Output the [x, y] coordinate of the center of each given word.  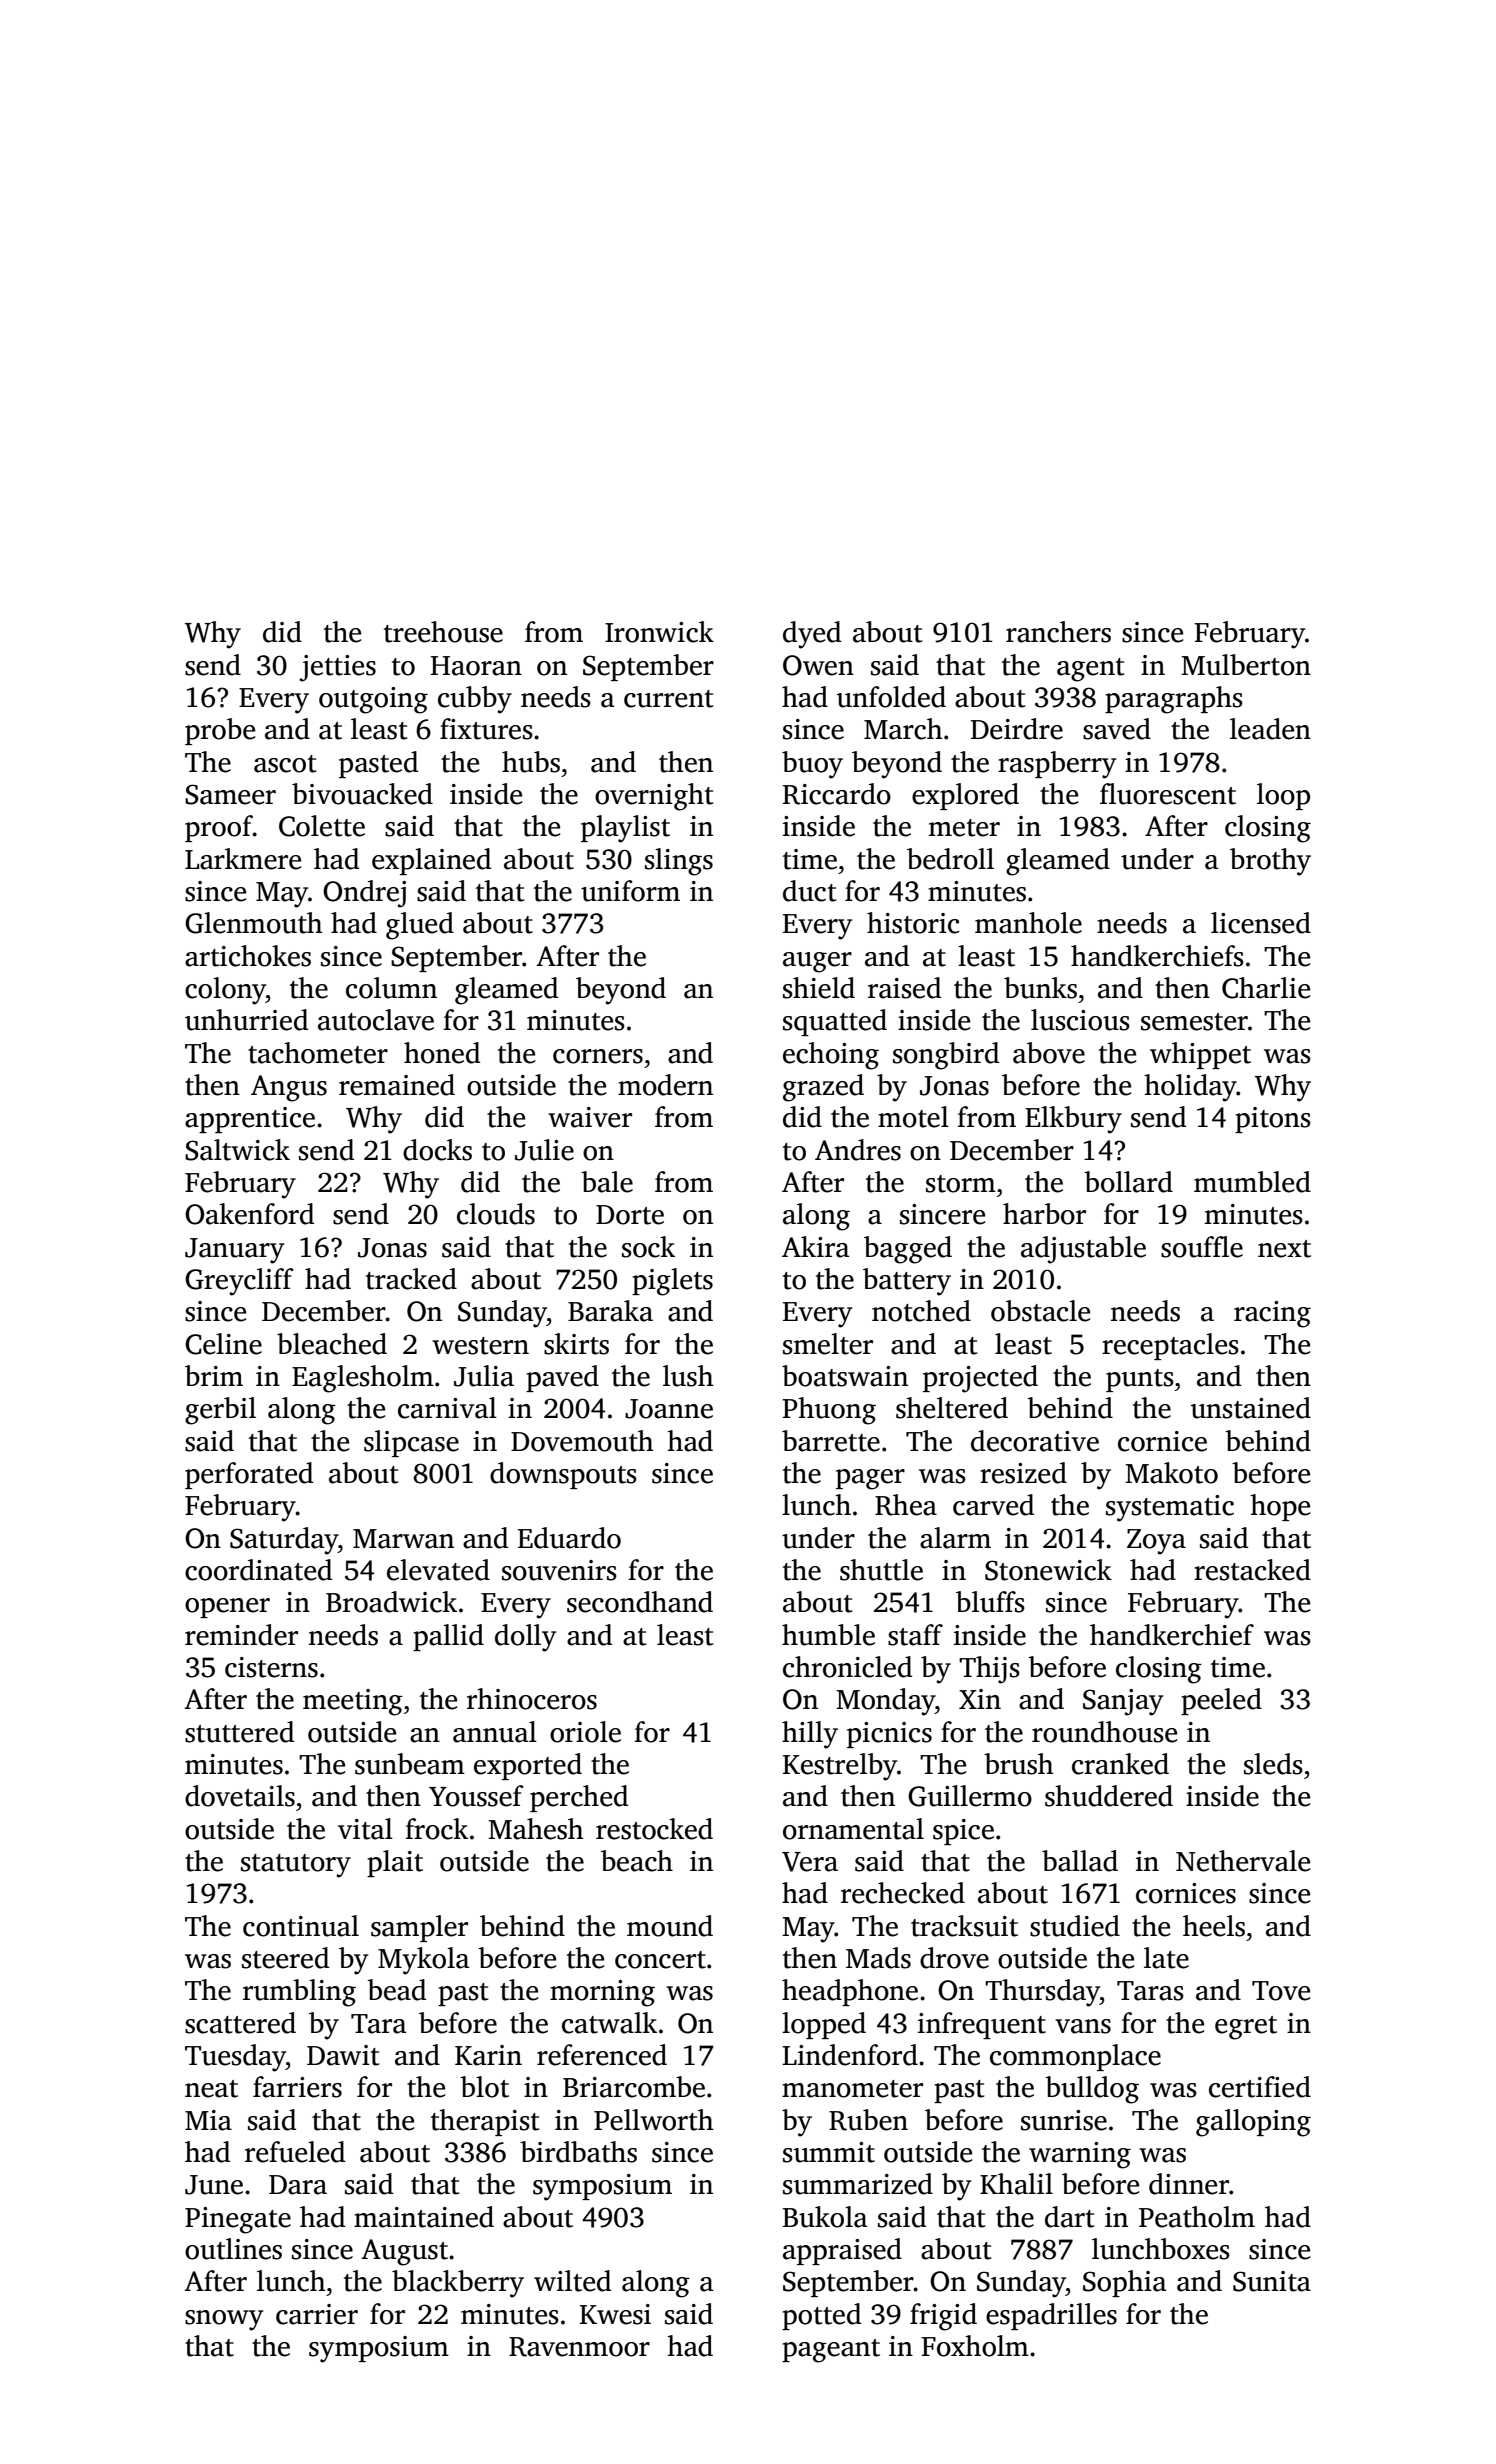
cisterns [271, 1667]
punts [1140, 1380]
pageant [831, 2351]
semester [1194, 1022]
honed [442, 1053]
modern [665, 1085]
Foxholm [975, 2346]
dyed [812, 635]
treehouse [443, 632]
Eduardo [569, 1538]
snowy [224, 2320]
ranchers [1058, 632]
